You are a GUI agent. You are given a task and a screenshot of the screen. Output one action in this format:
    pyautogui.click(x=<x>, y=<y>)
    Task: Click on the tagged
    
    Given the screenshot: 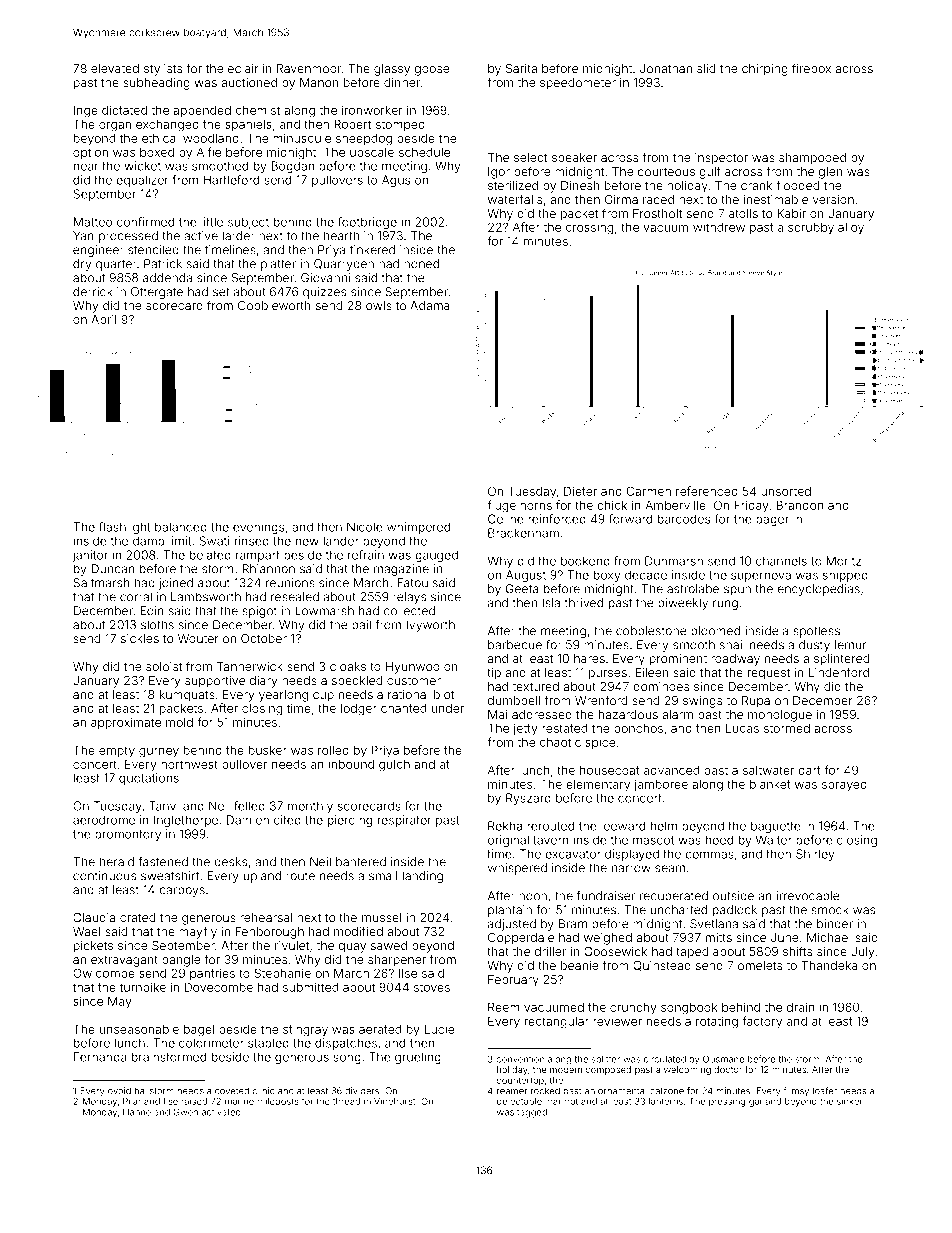 What is the action you would take?
    pyautogui.click(x=532, y=1113)
